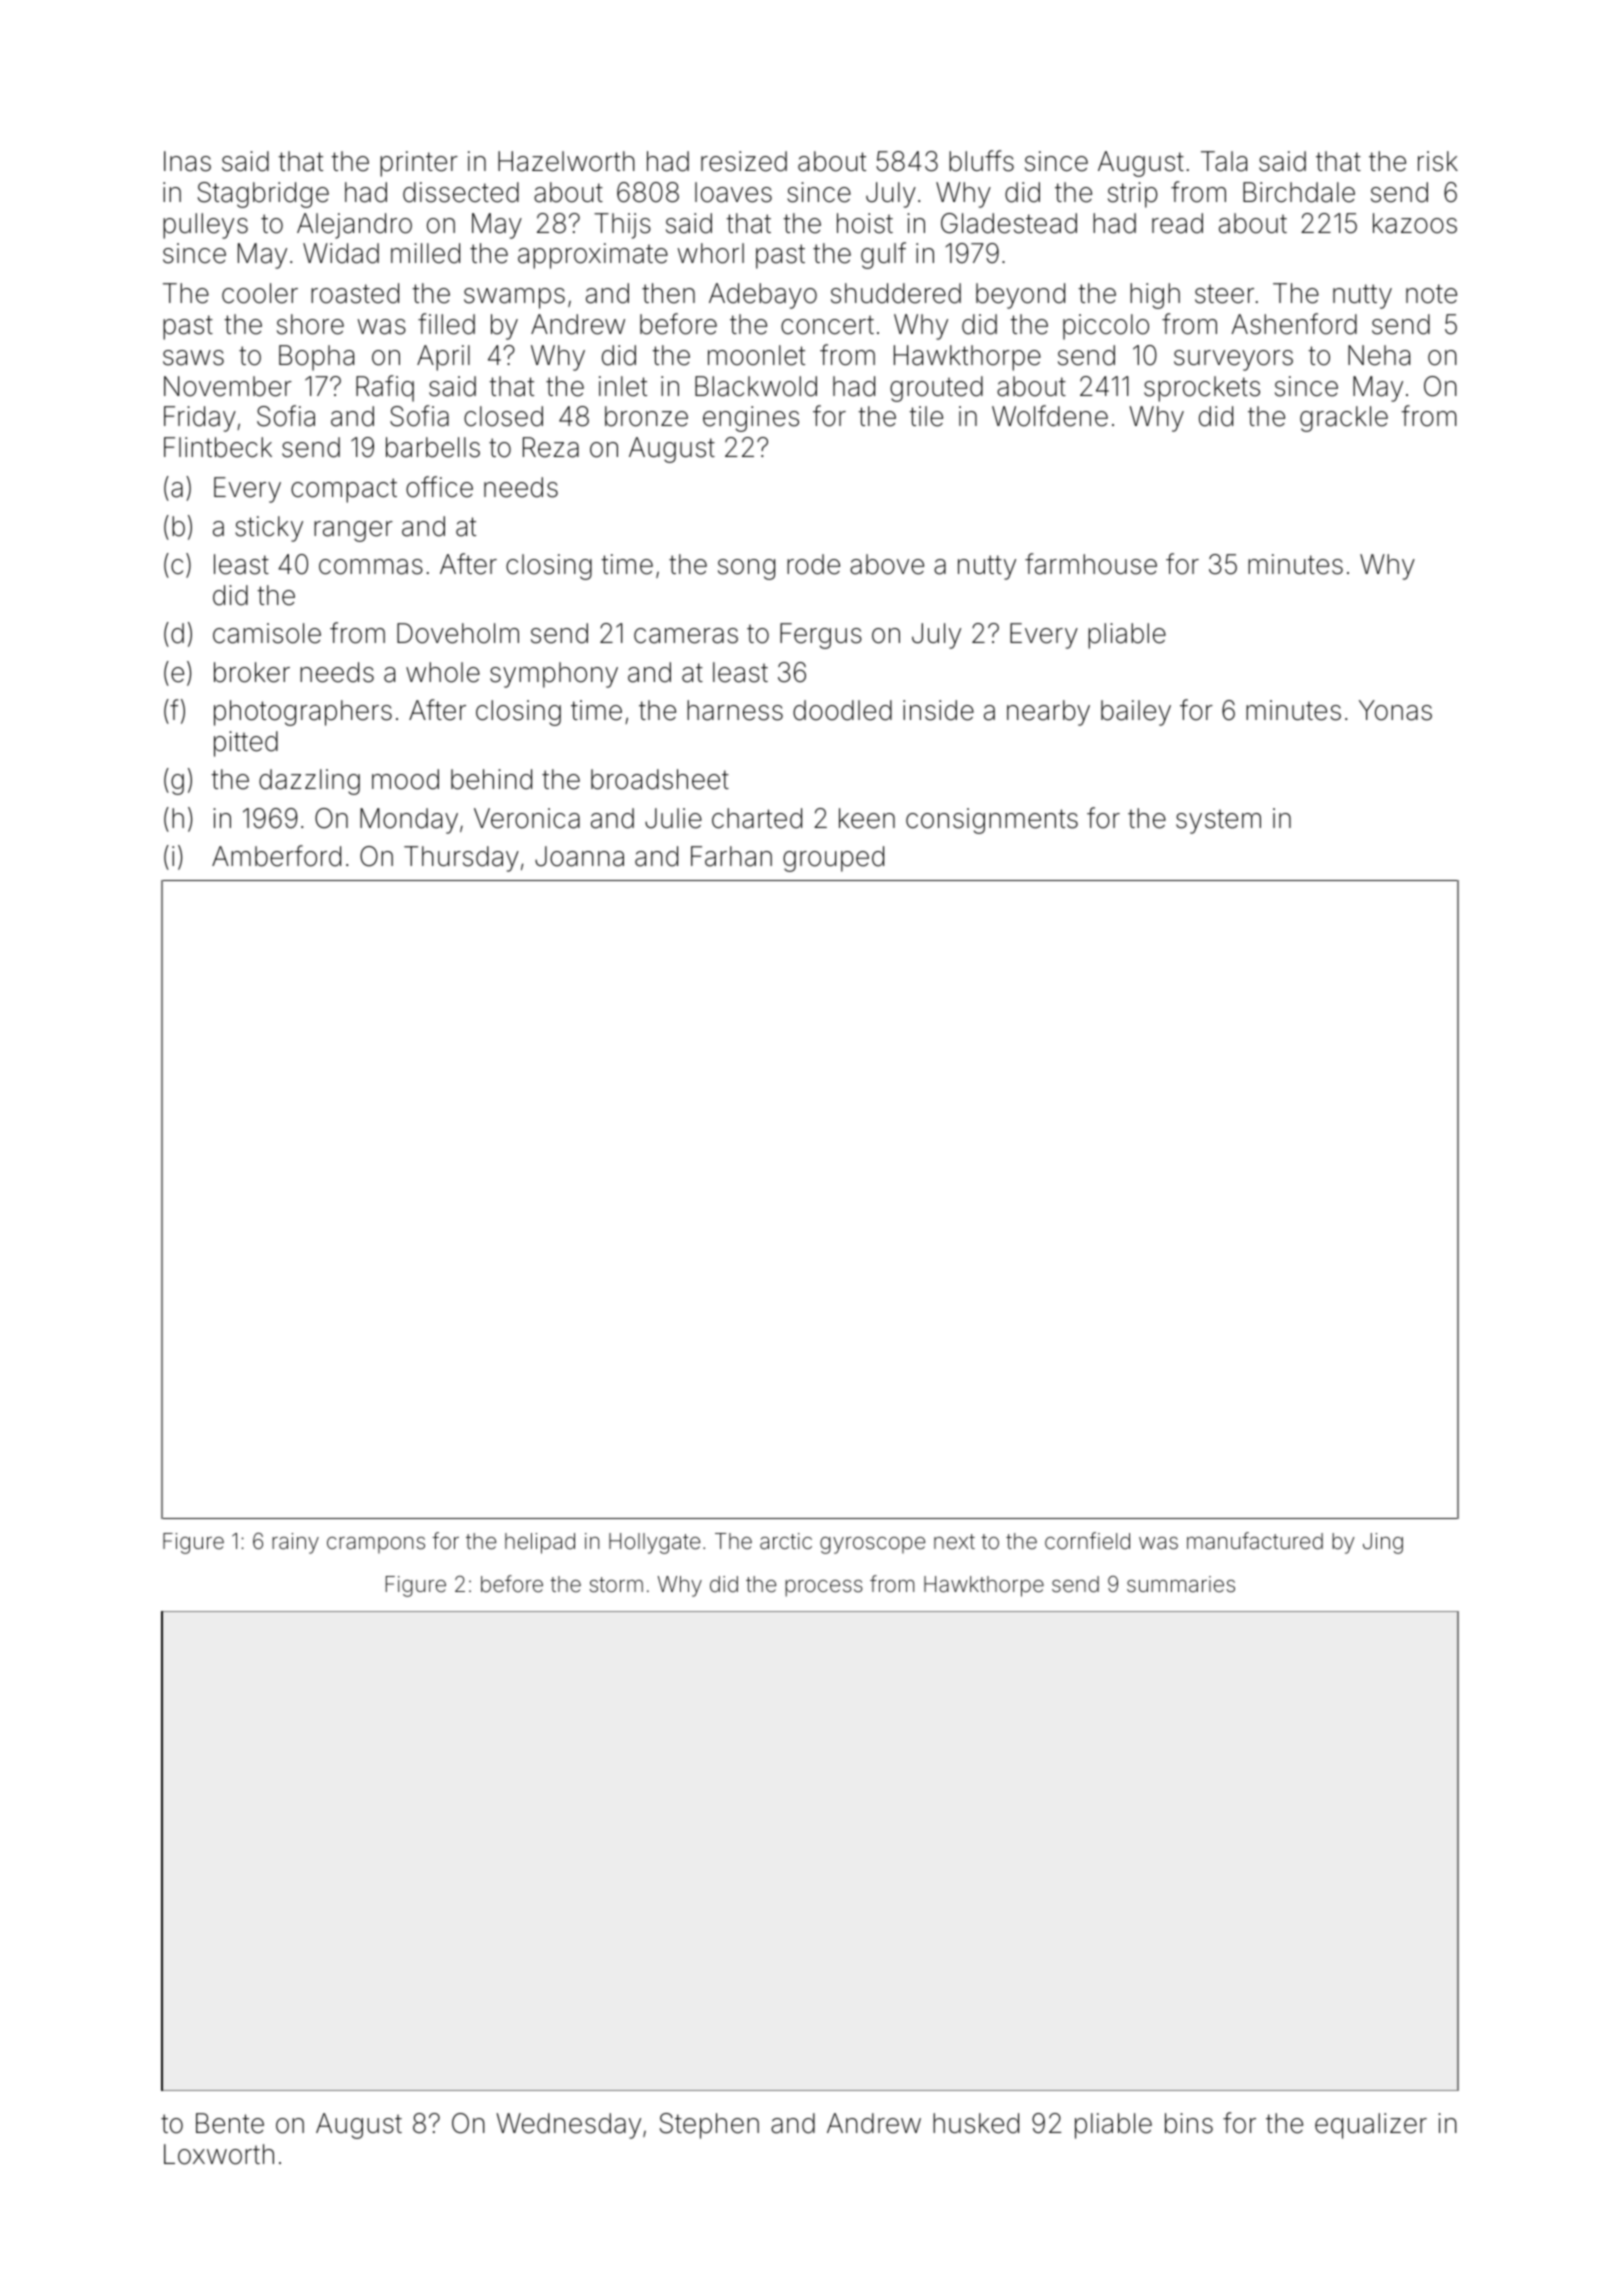 This screenshot has width=1620, height=2292. Describe the element at coordinates (1233, 360) in the screenshot. I see `surveyors` at that location.
